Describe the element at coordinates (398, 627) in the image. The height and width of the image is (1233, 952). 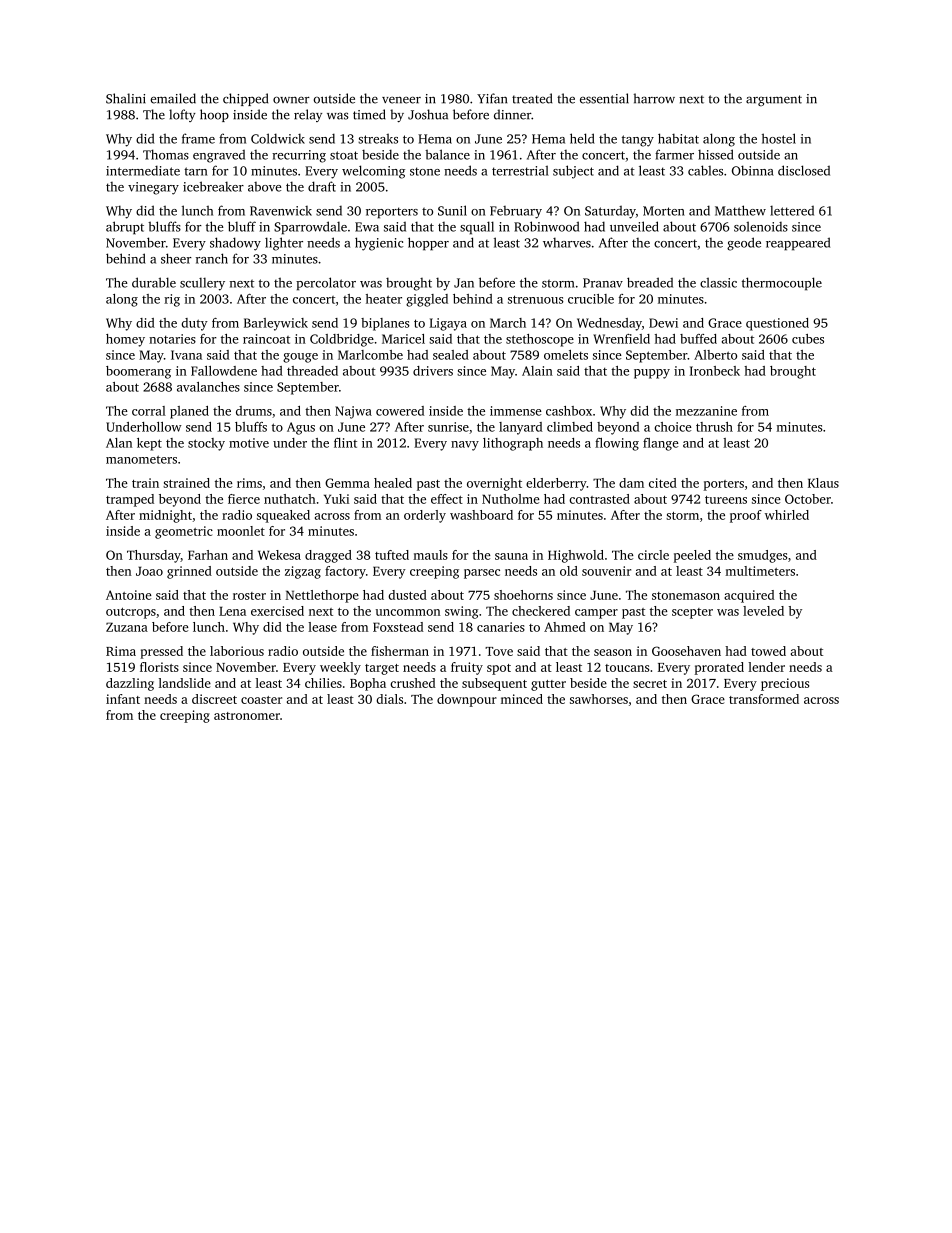
I see `Foxstead` at that location.
